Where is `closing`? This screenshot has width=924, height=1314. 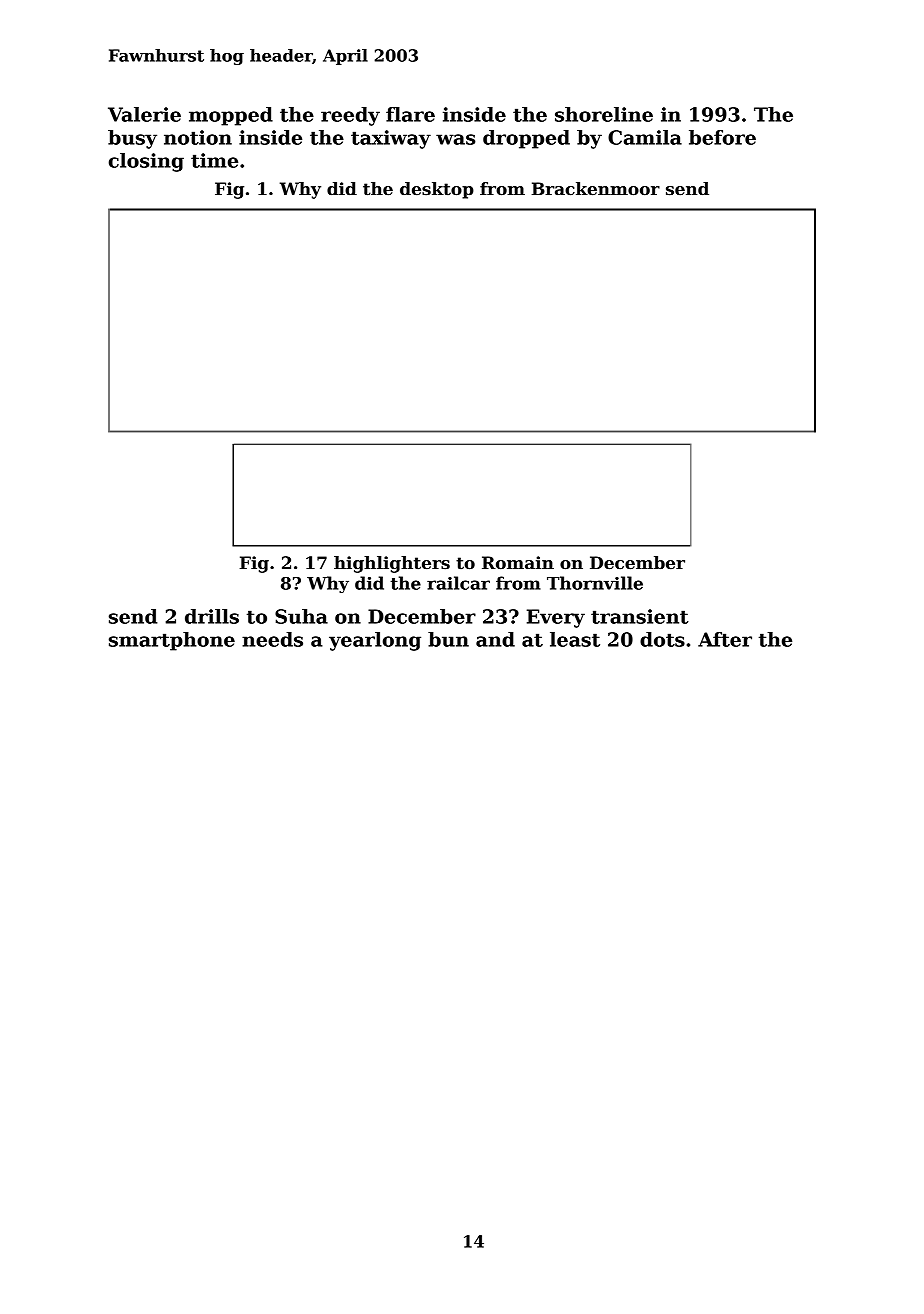 closing is located at coordinates (146, 162).
